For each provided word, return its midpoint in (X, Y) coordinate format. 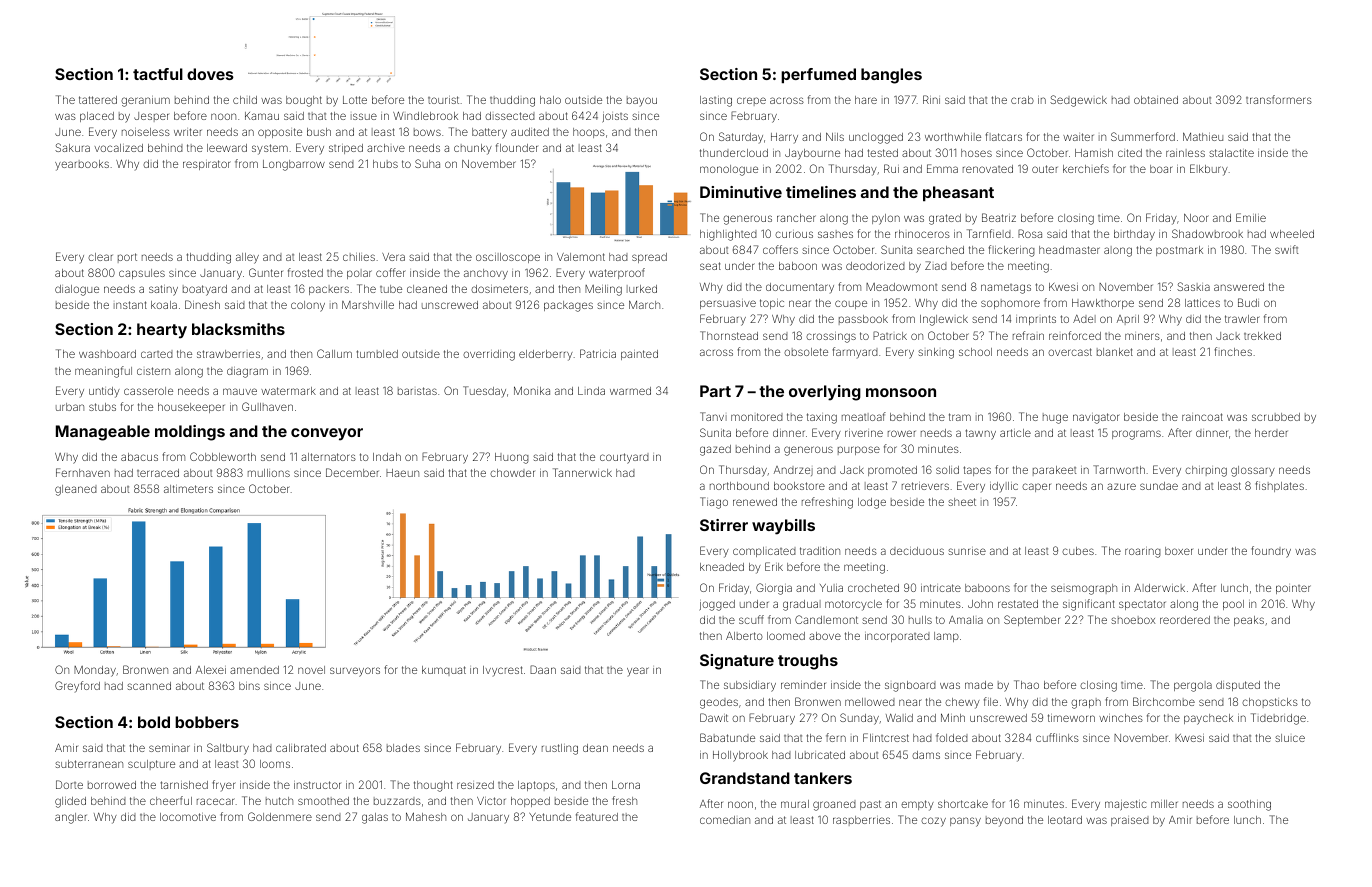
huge (1055, 418)
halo (550, 100)
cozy (933, 822)
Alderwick (1159, 588)
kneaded (722, 567)
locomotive (188, 817)
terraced (158, 473)
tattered (98, 100)
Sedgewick (1078, 101)
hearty (162, 331)
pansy (965, 822)
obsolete (806, 352)
